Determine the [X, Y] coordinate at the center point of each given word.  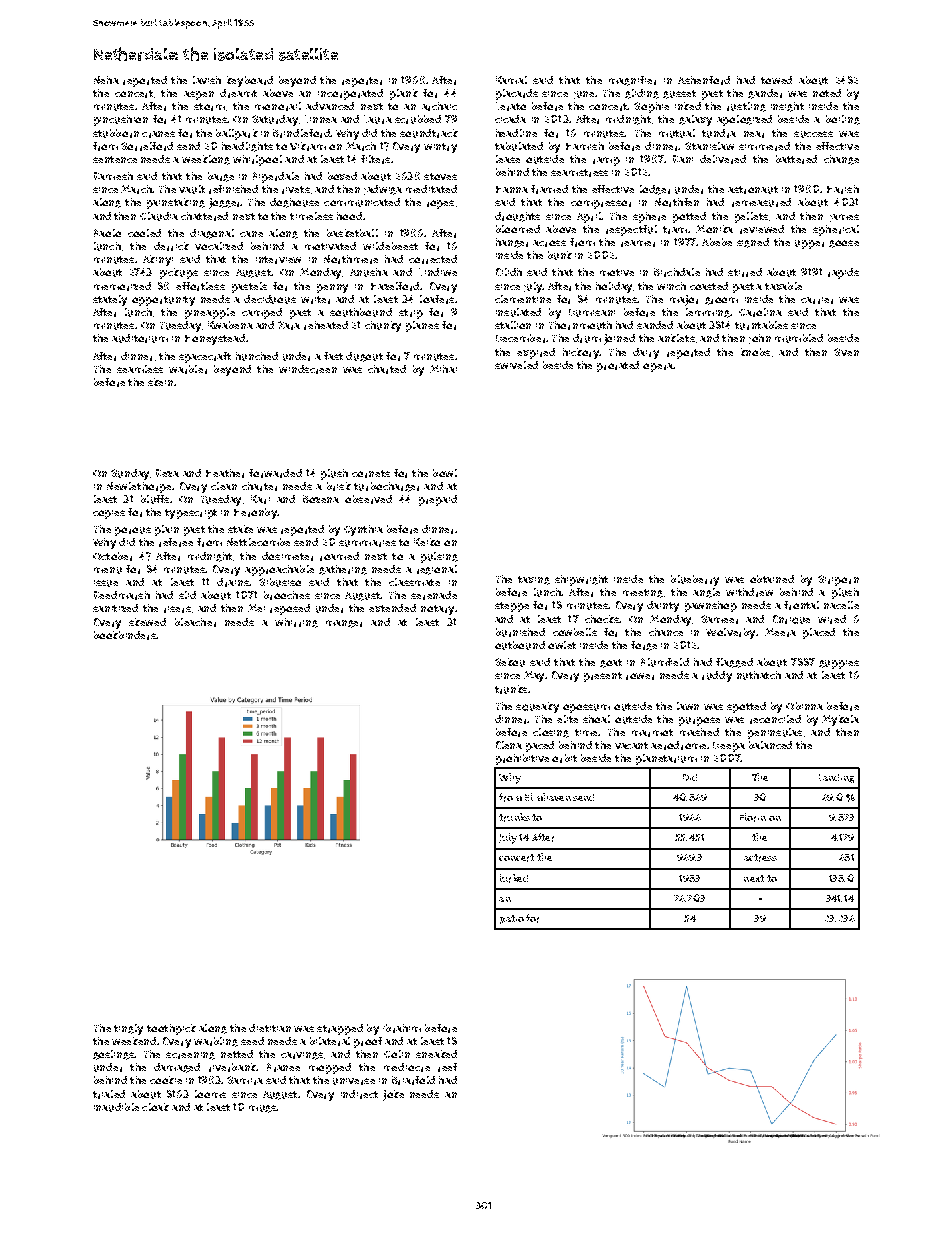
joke [393, 1095]
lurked [514, 878]
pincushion [121, 120]
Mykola [840, 720]
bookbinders [125, 635]
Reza [167, 473]
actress [760, 858]
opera [658, 367]
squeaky [537, 707]
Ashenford [704, 80]
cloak [155, 1107]
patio [512, 919]
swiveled [516, 365]
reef [447, 1067]
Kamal [511, 80]
